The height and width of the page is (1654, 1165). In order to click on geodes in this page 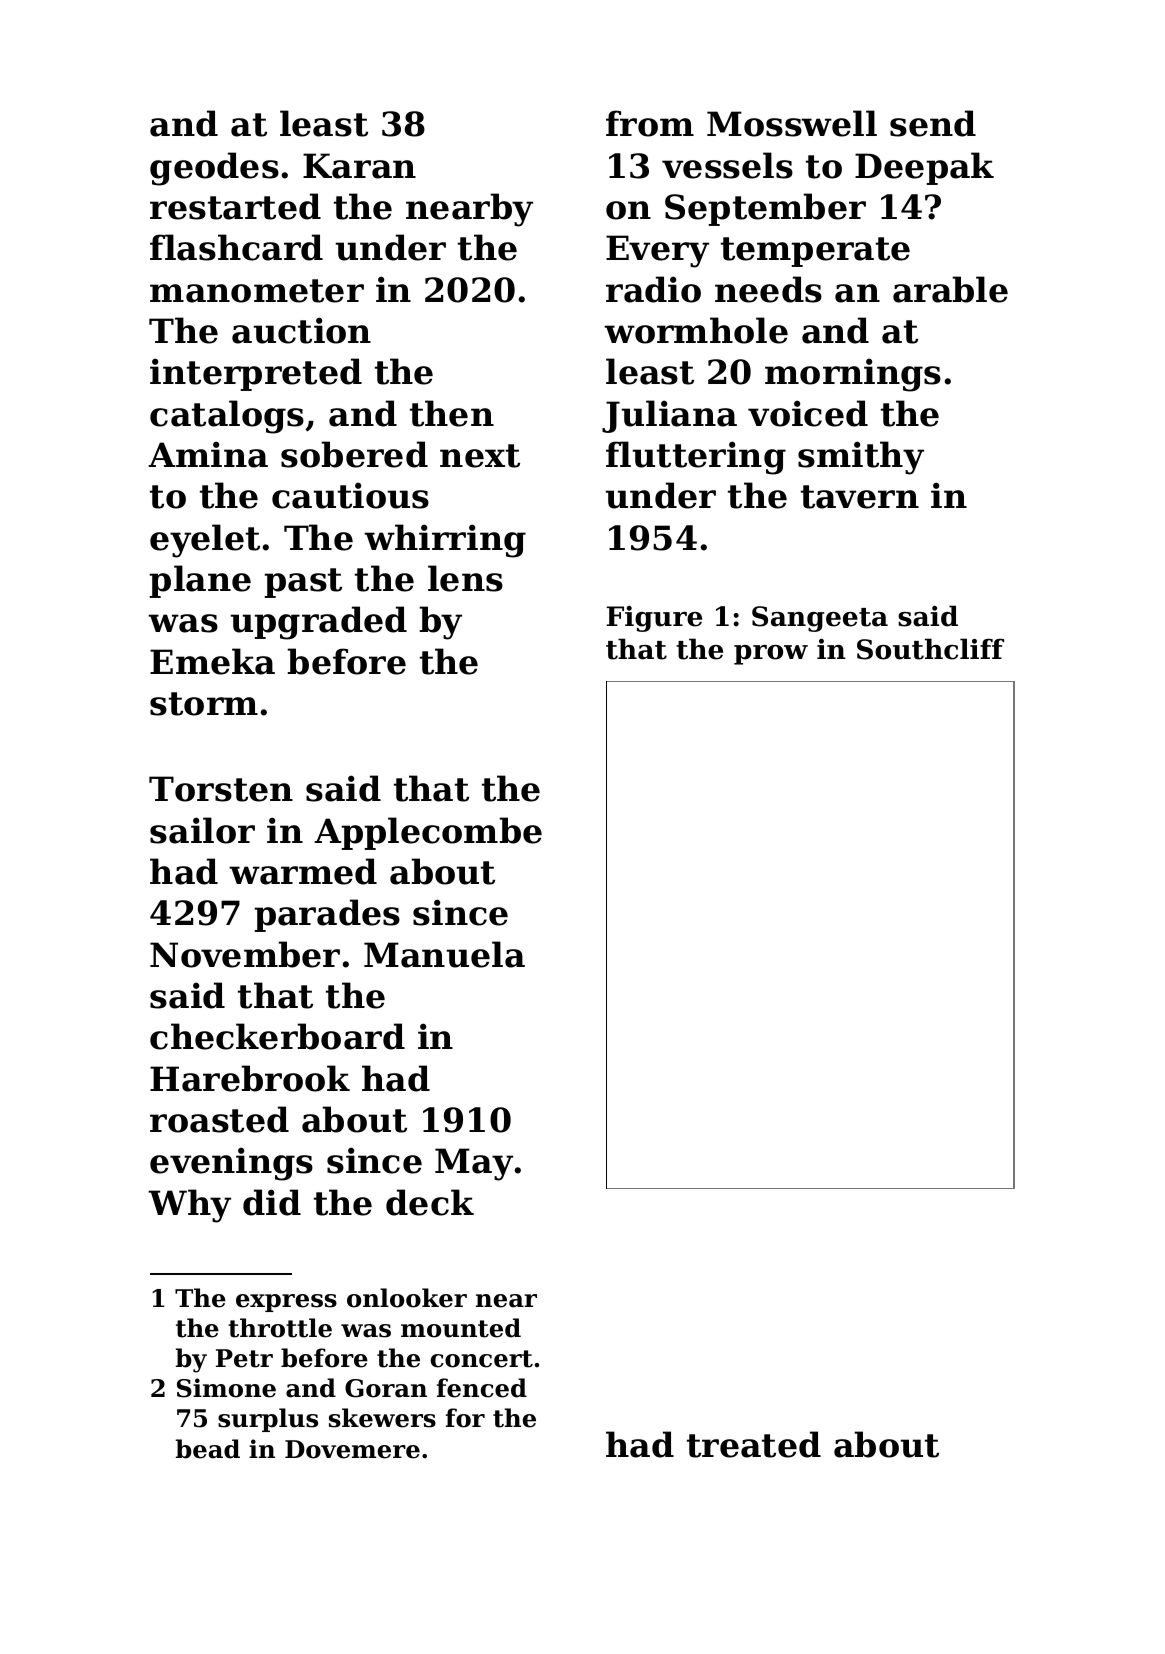, I will do `click(214, 169)`.
